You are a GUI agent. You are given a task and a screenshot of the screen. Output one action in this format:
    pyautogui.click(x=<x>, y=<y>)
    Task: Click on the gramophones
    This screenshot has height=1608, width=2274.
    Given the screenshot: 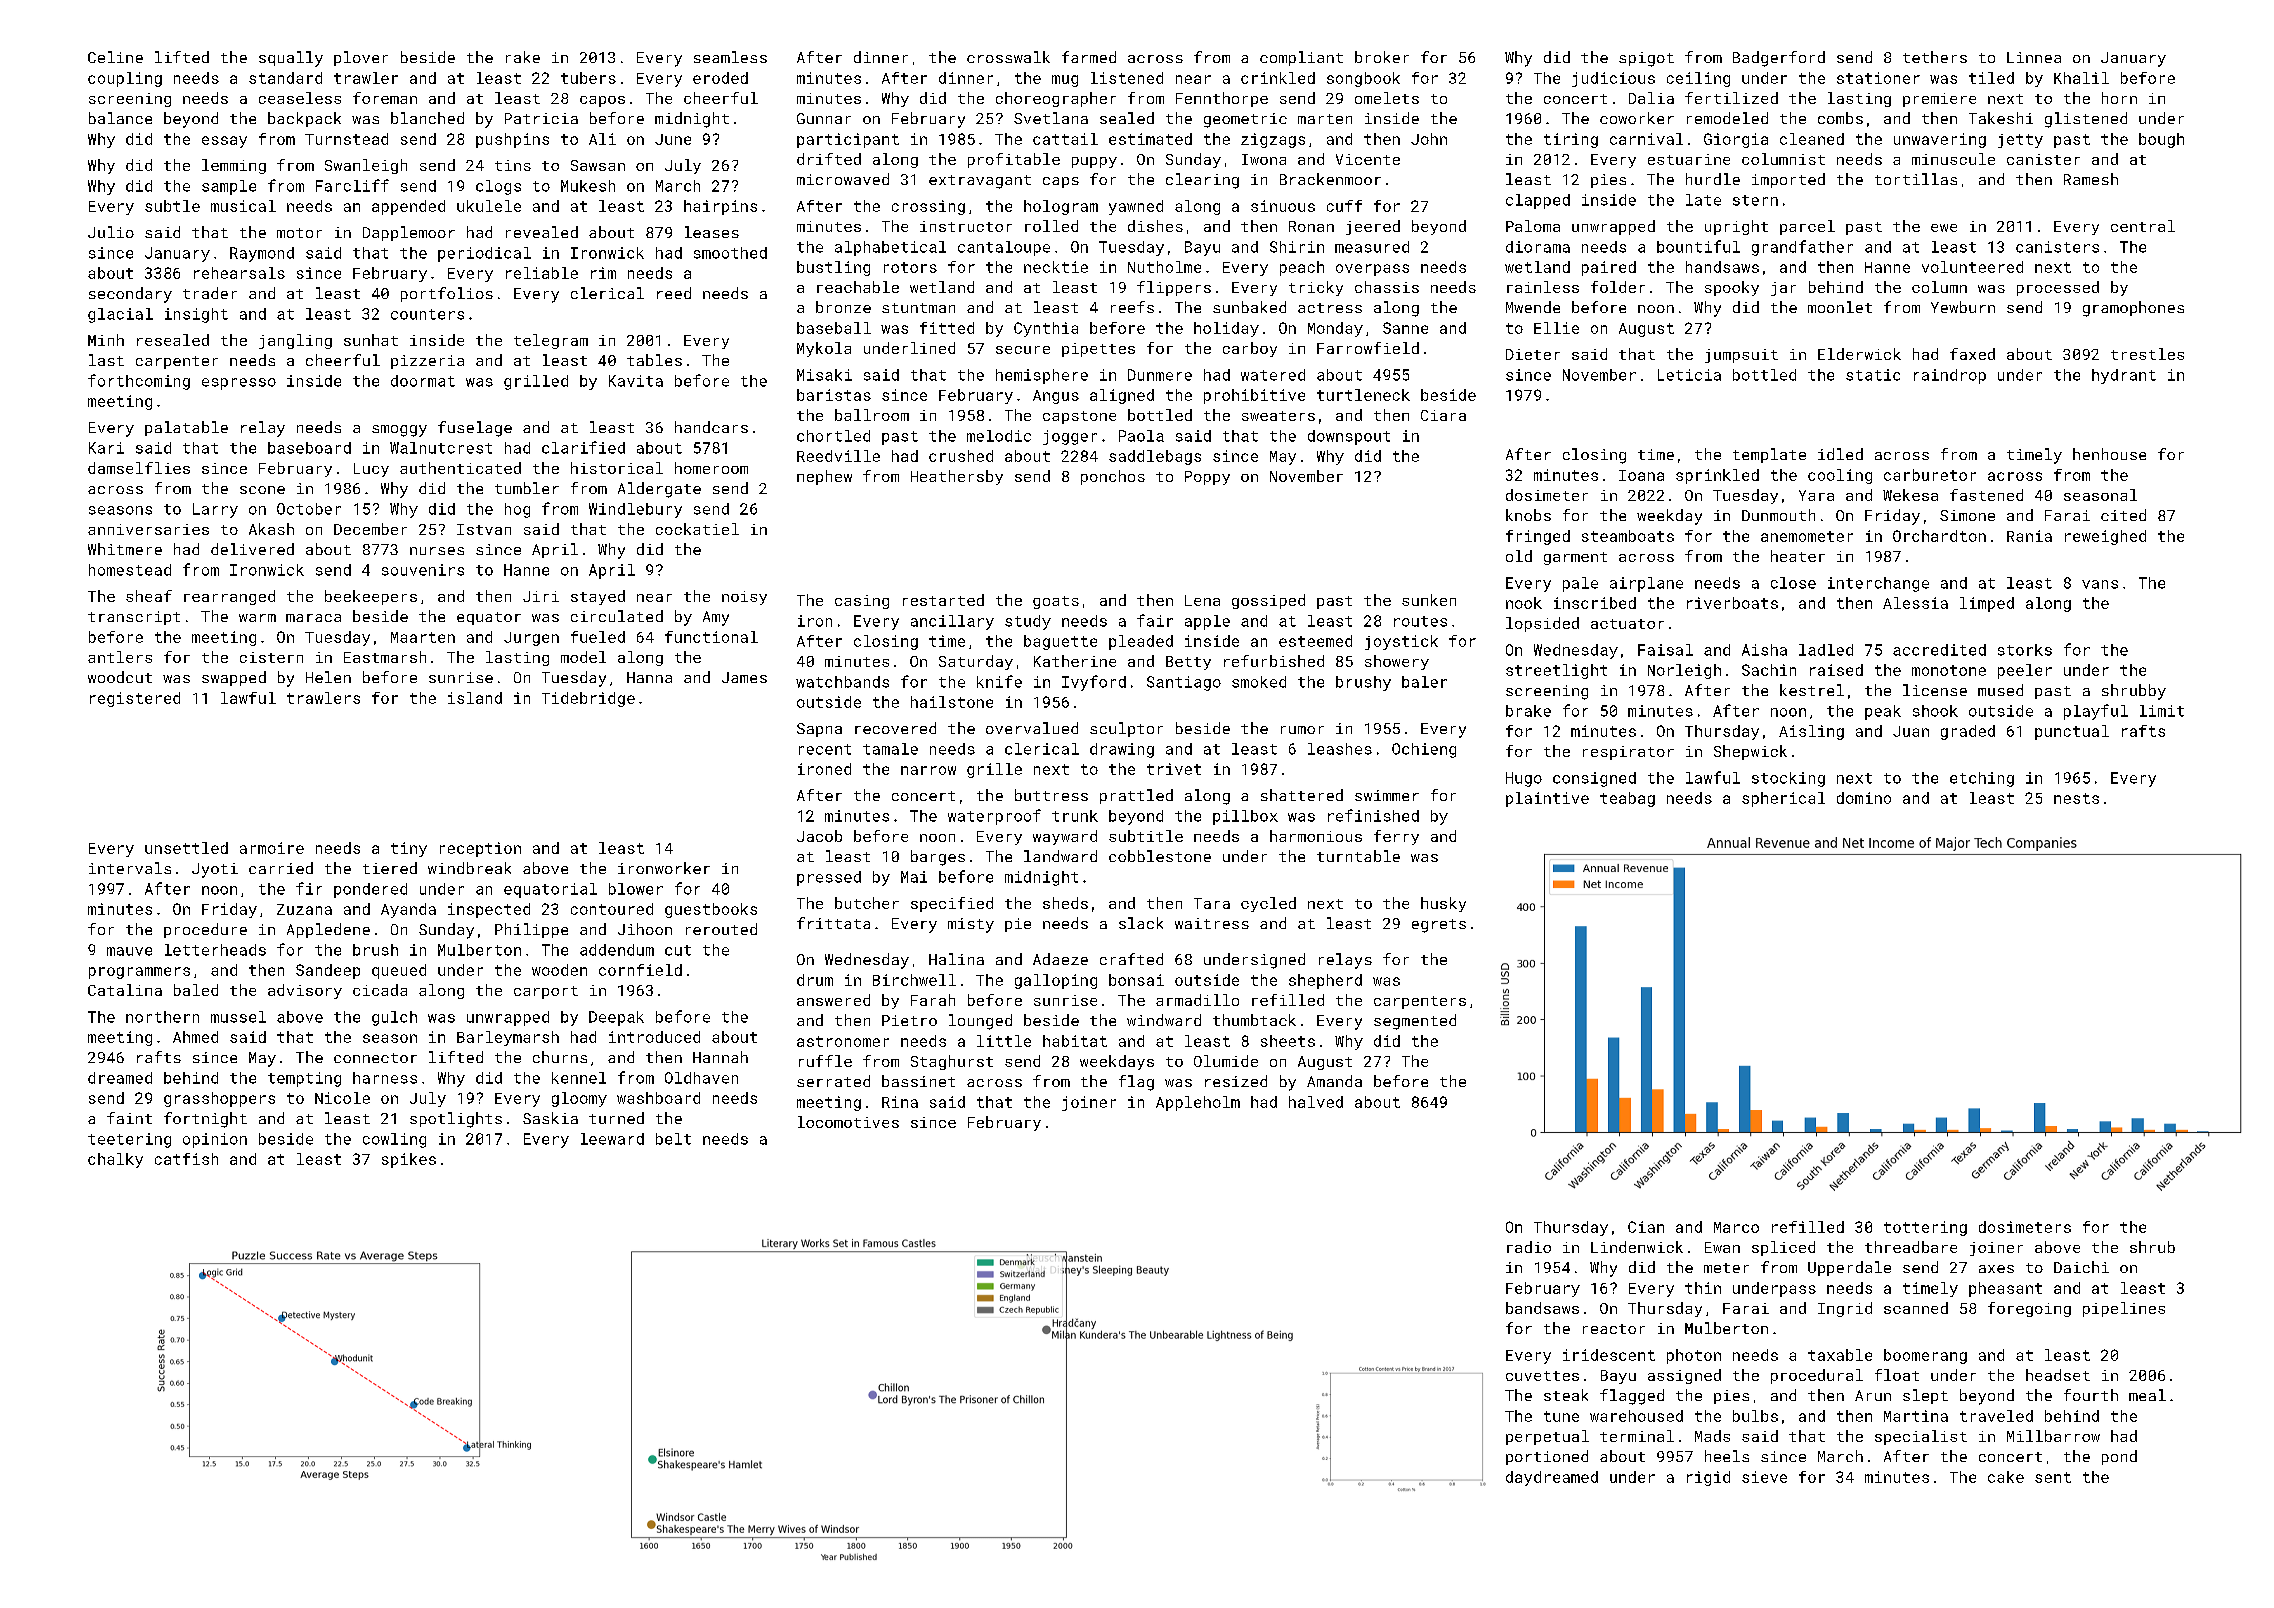 What is the action you would take?
    pyautogui.click(x=2133, y=309)
